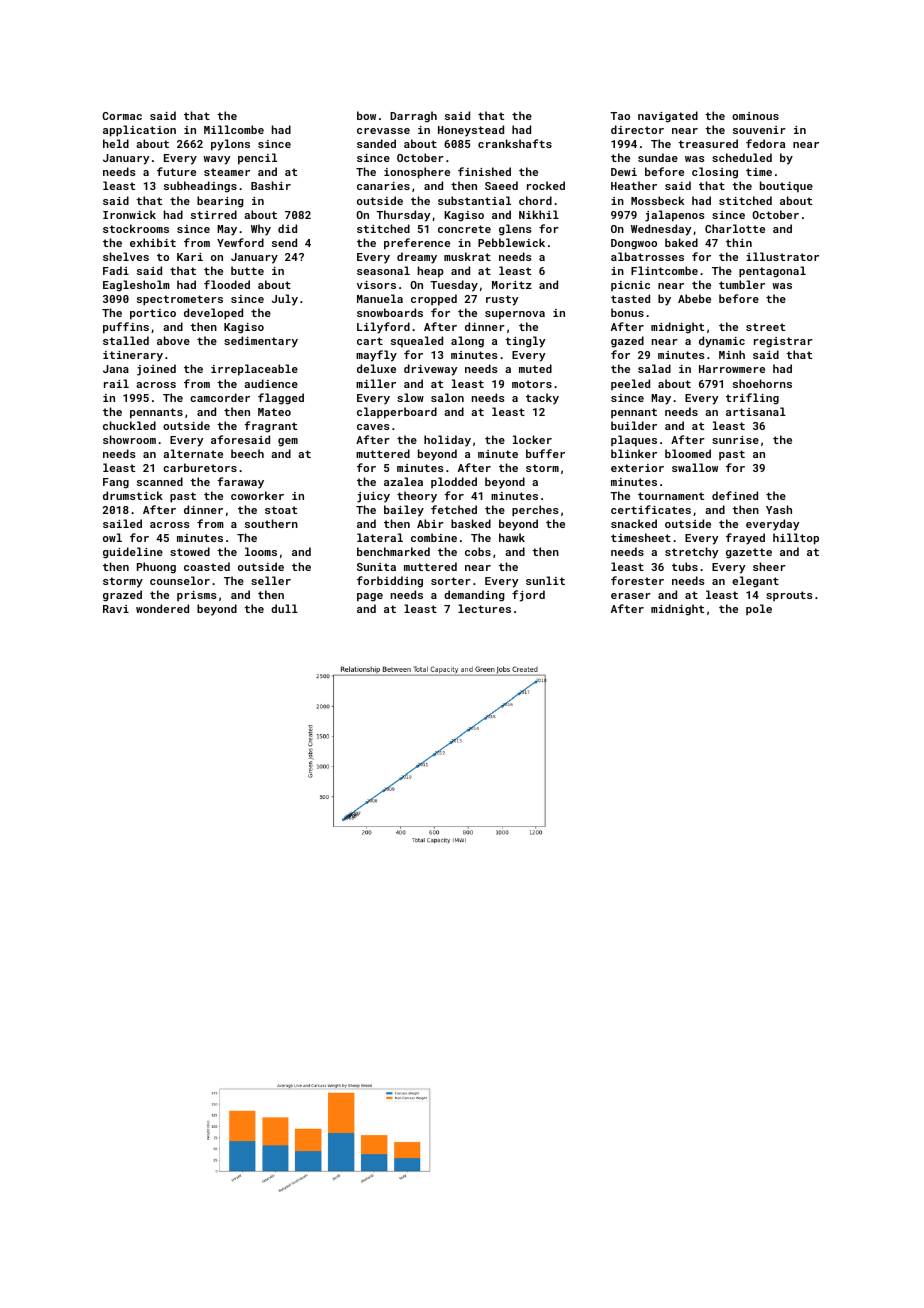  I want to click on portico, so click(153, 314).
